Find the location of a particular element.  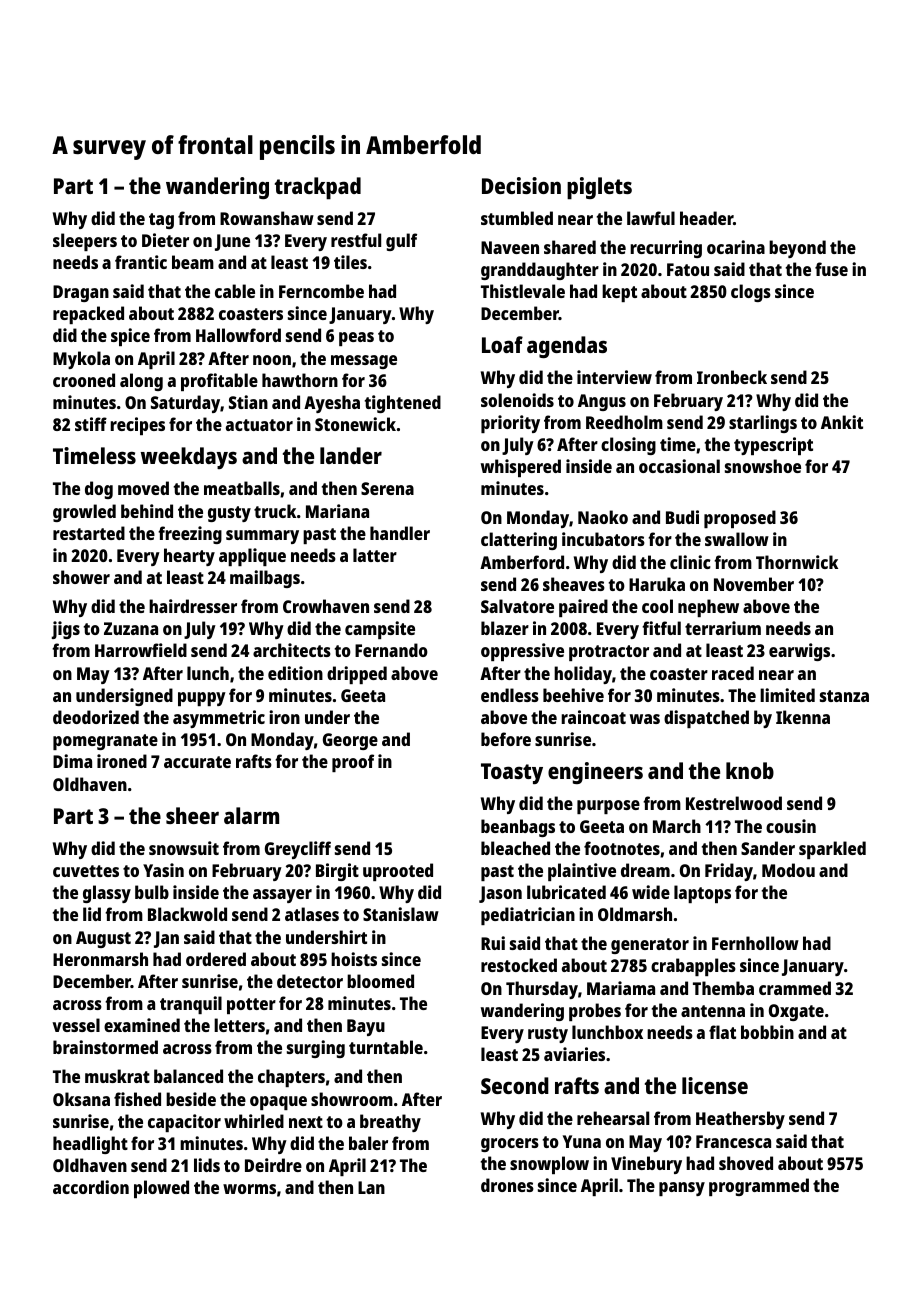

Mariama is located at coordinates (621, 988).
